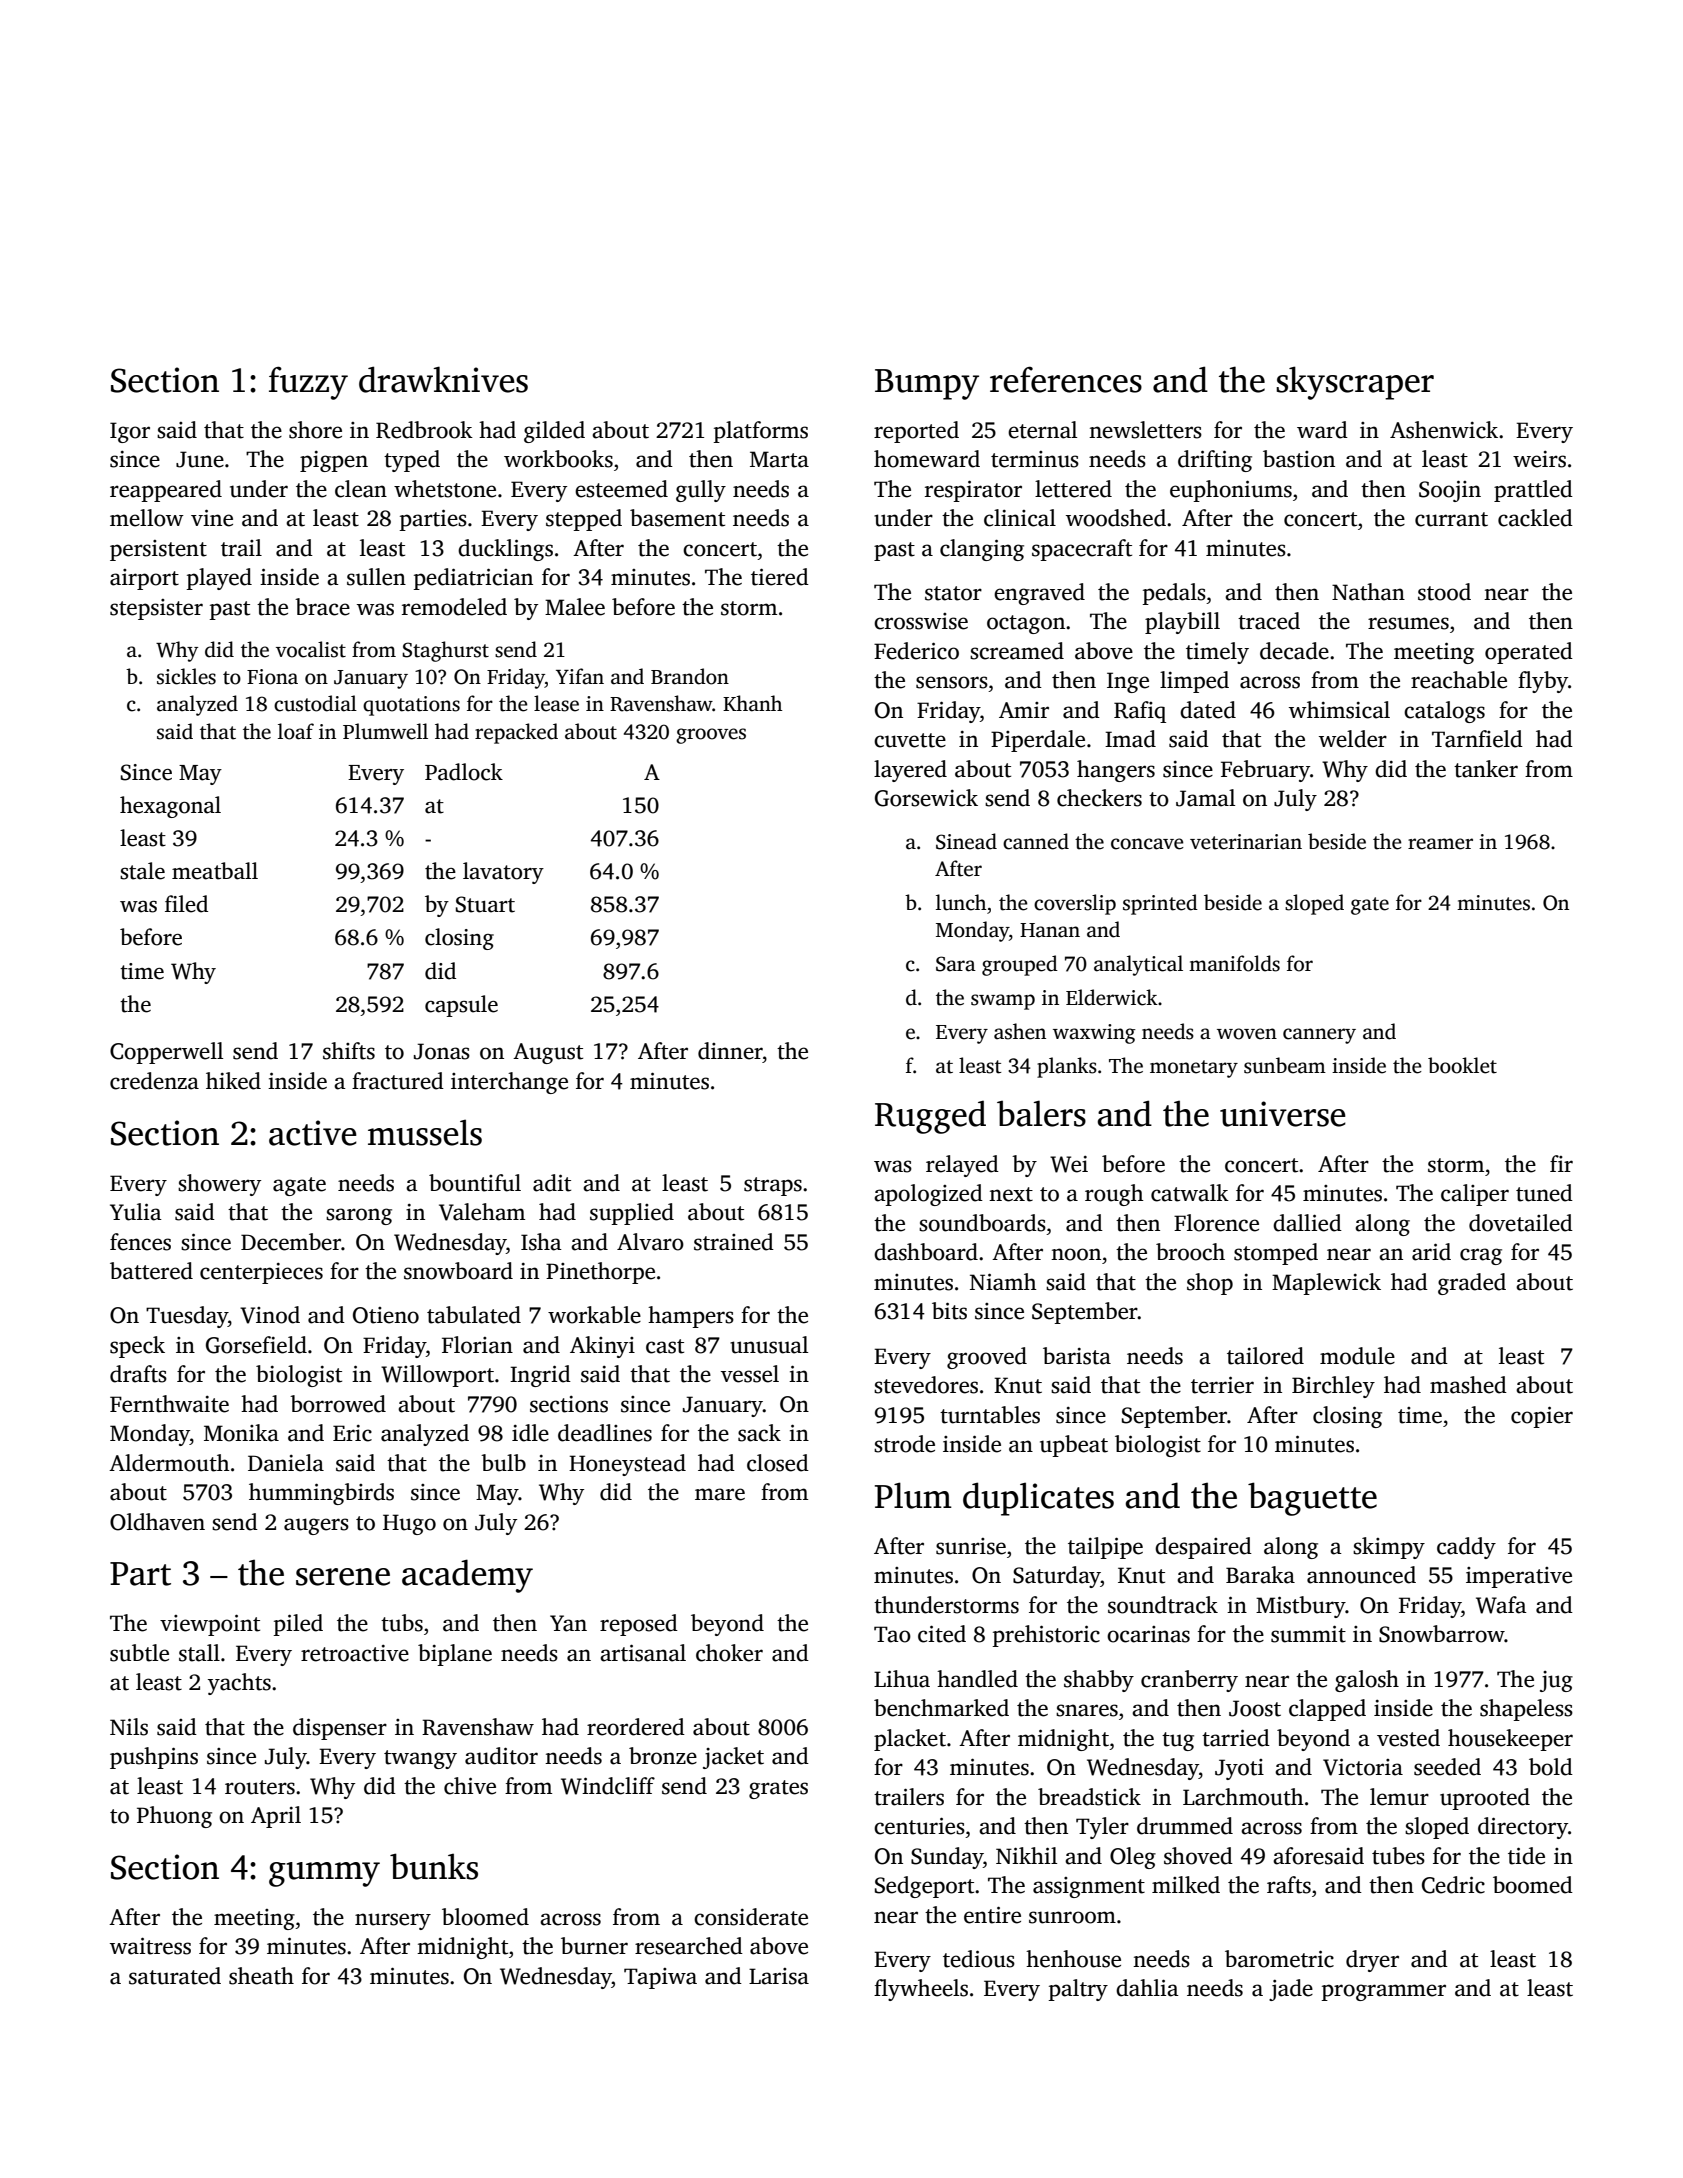 This screenshot has height=2178, width=1683. What do you see at coordinates (1501, 1605) in the screenshot?
I see `Wafa` at bounding box center [1501, 1605].
